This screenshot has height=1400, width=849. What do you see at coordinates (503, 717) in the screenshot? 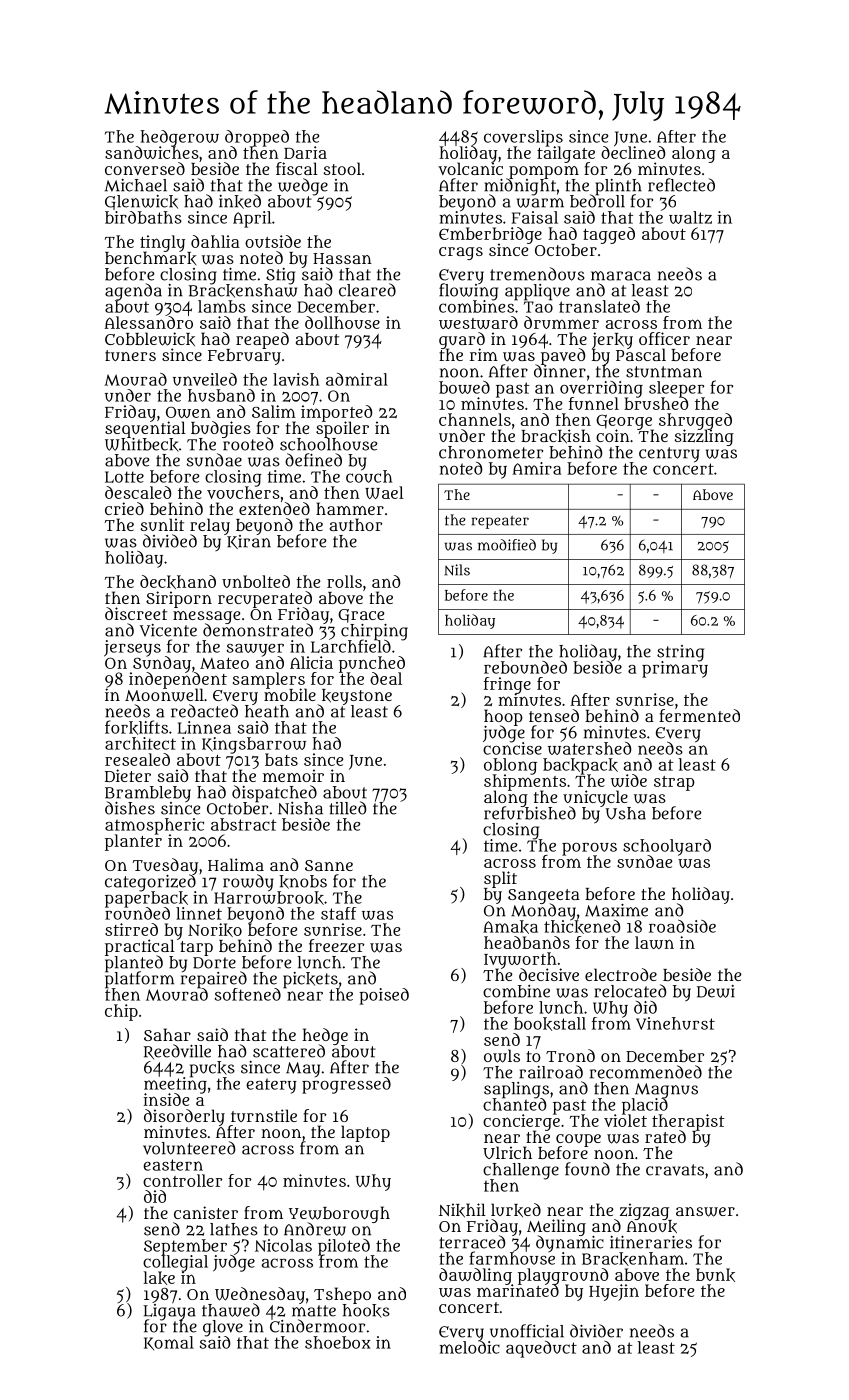
I see `hoop` at bounding box center [503, 717].
